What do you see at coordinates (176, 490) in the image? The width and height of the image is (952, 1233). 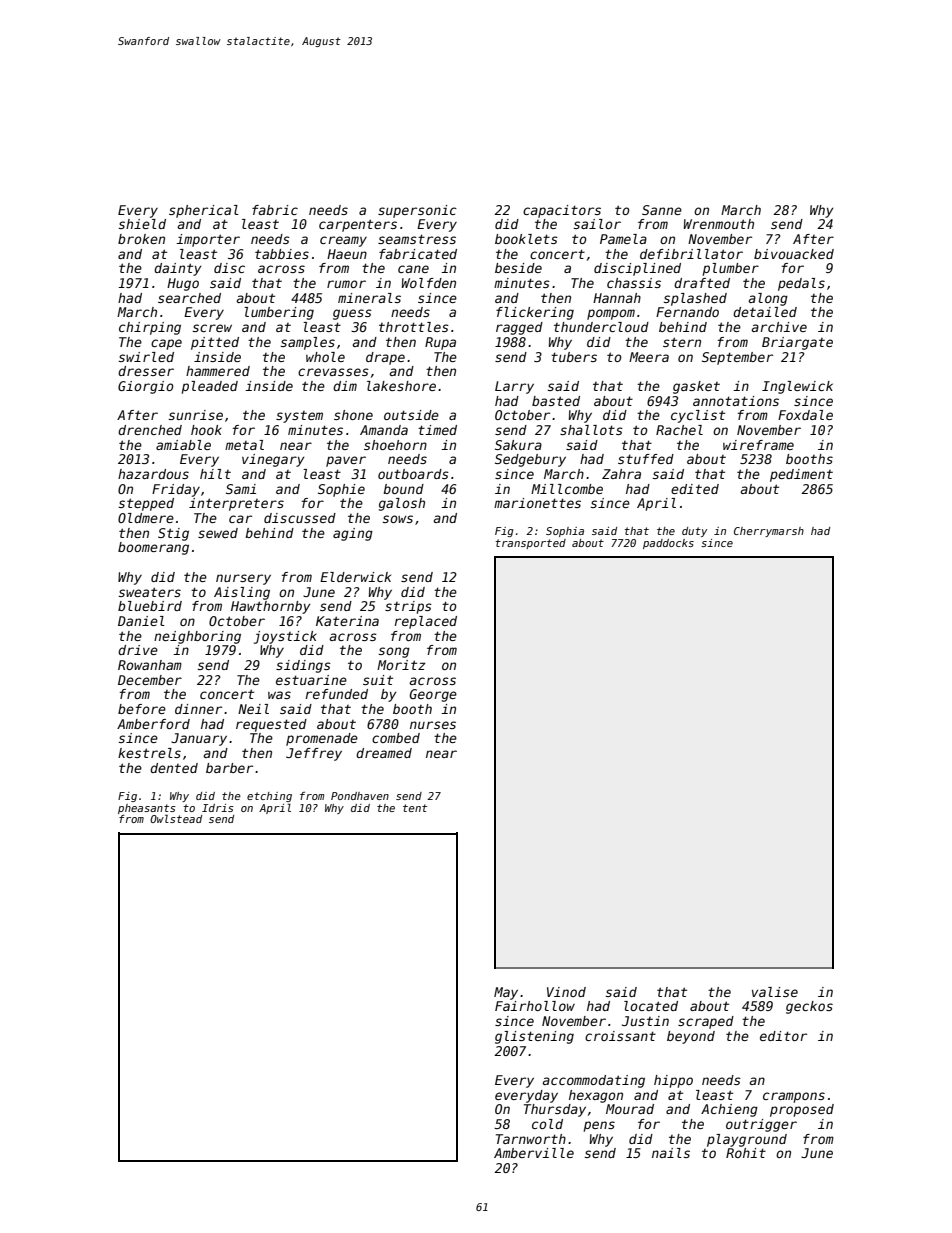 I see `Friday` at bounding box center [176, 490].
